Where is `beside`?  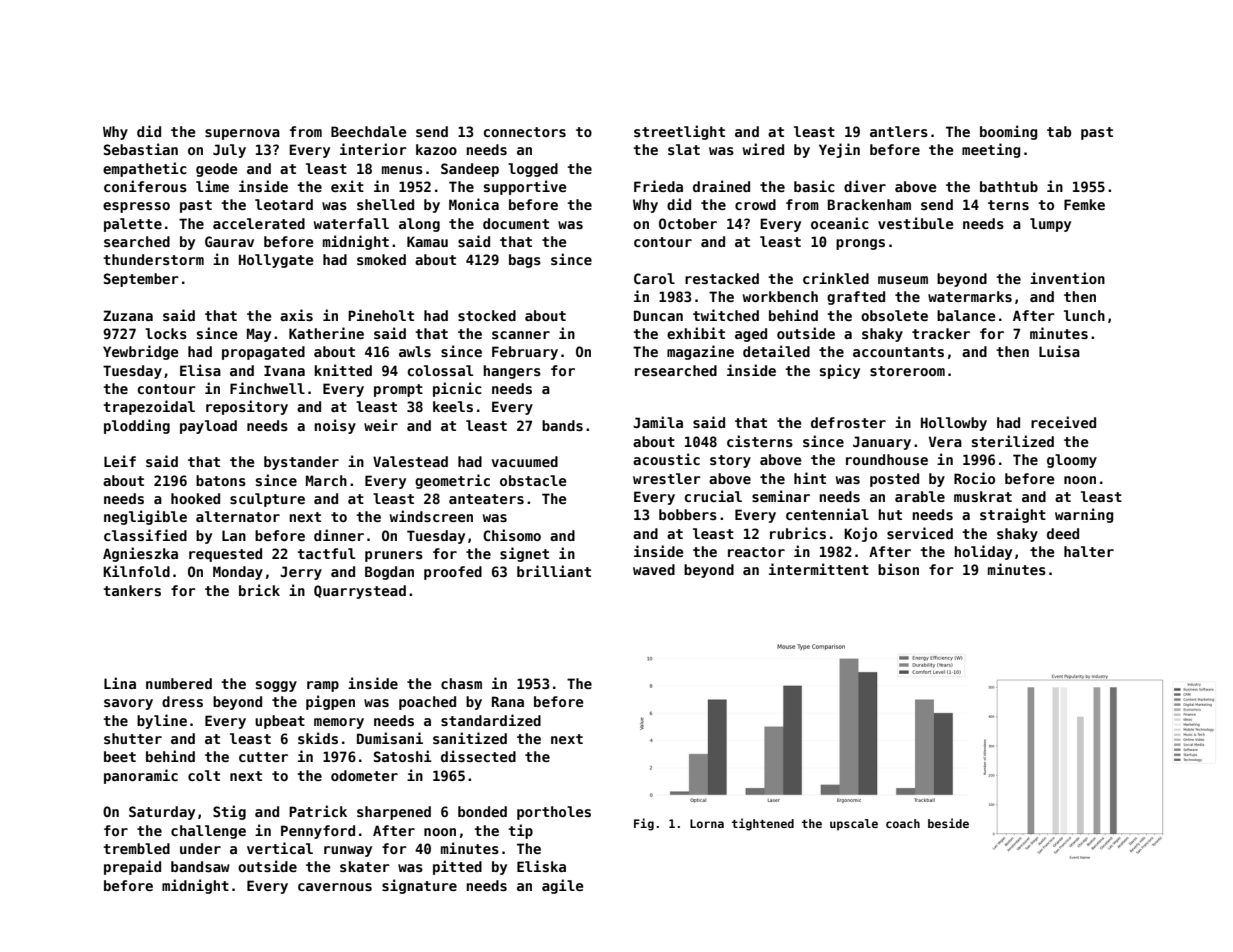
beside is located at coordinates (948, 823).
